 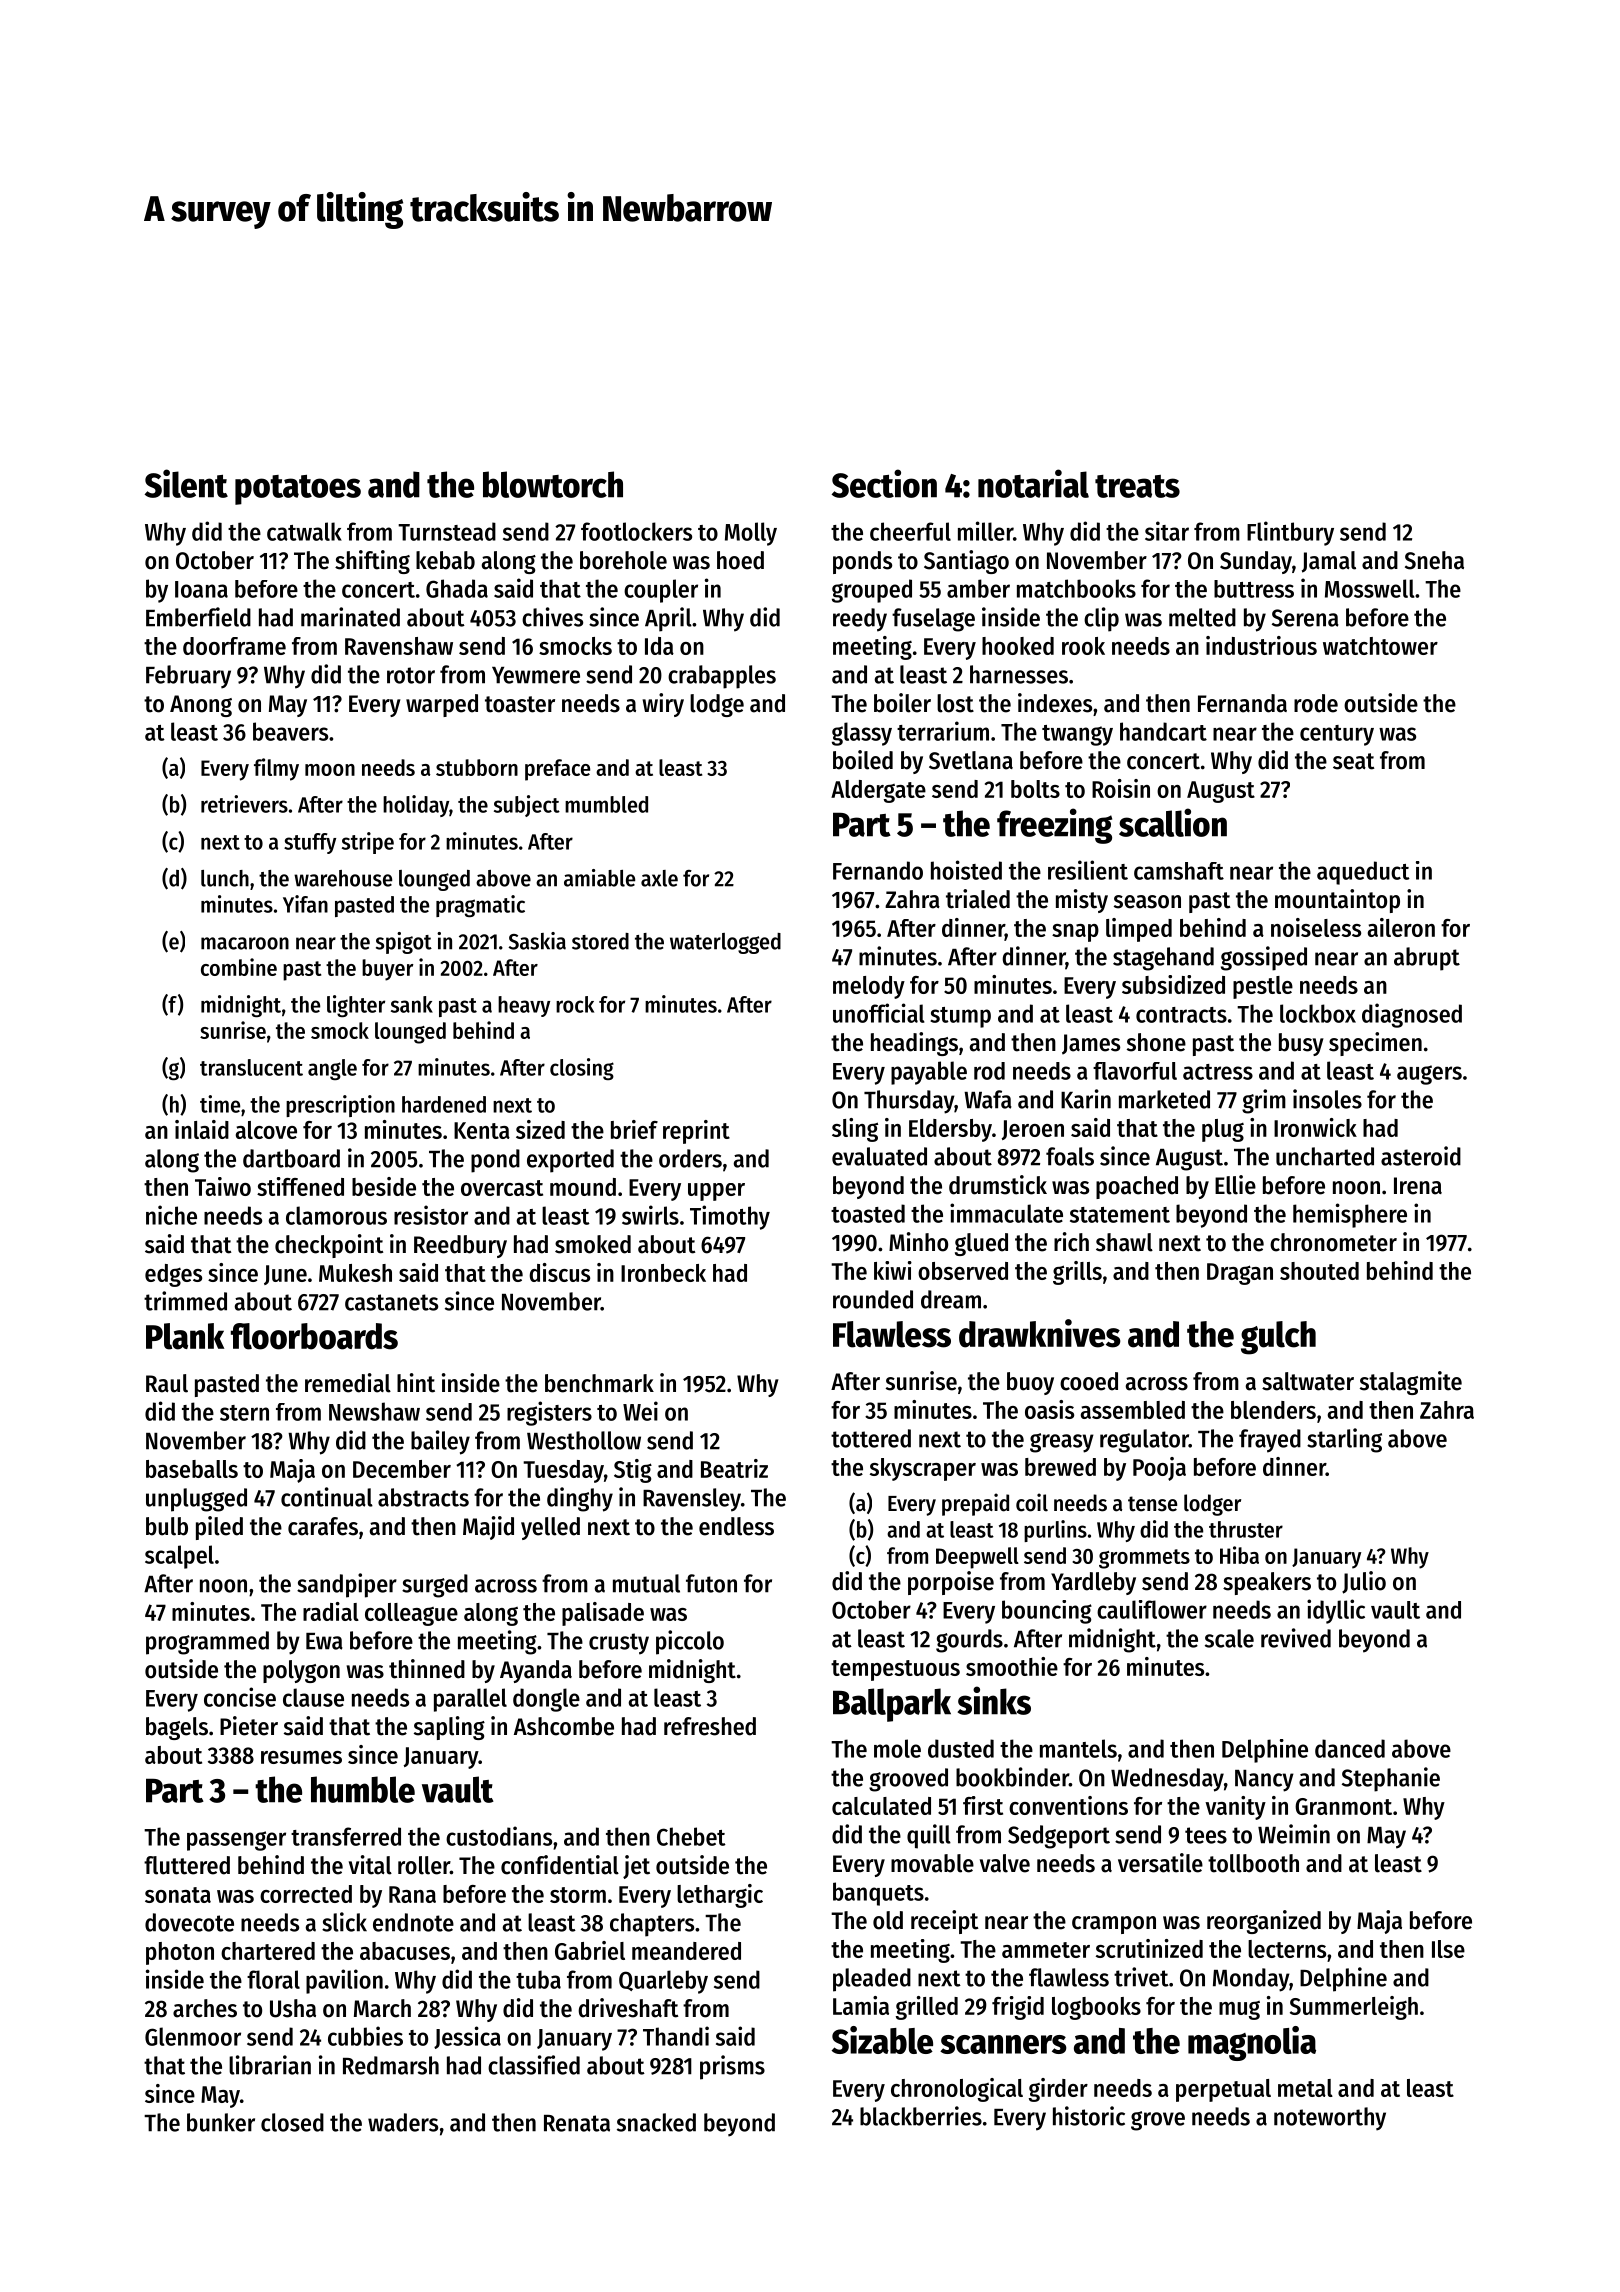 I want to click on noteworthy, so click(x=1330, y=2119).
